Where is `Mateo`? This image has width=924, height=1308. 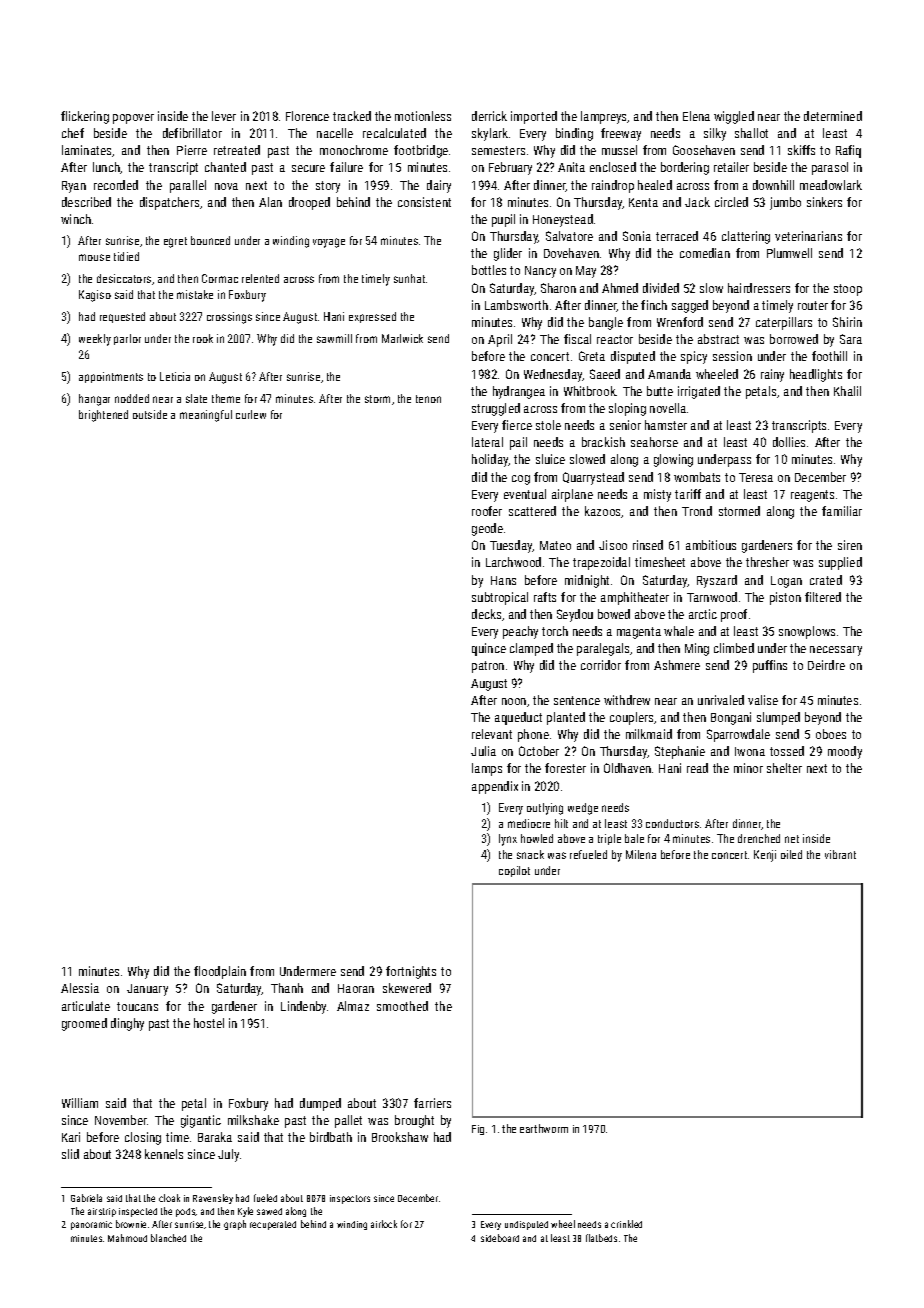
Mateo is located at coordinates (555, 545).
